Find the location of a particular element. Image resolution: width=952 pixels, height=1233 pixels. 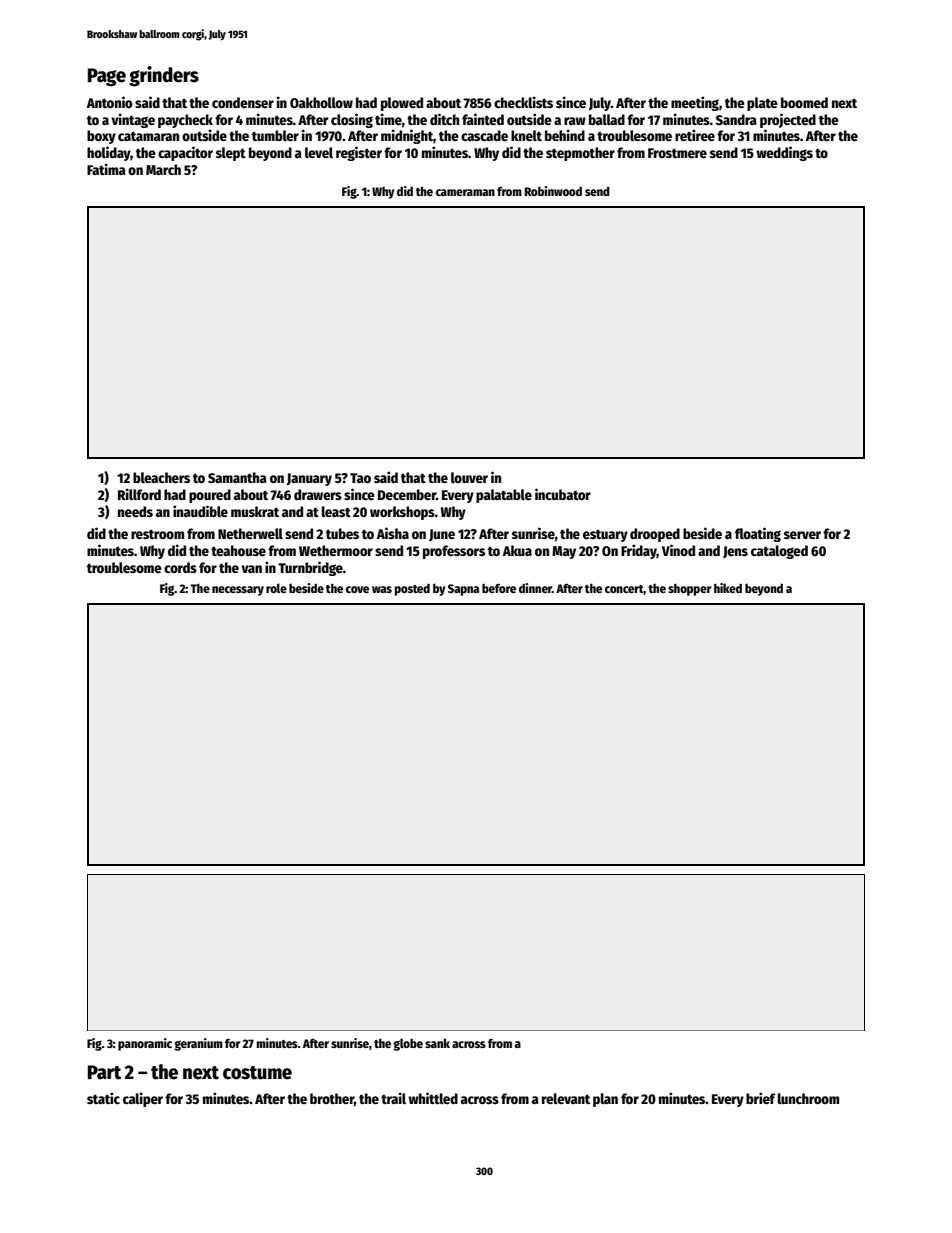

panoramic is located at coordinates (145, 1044).
